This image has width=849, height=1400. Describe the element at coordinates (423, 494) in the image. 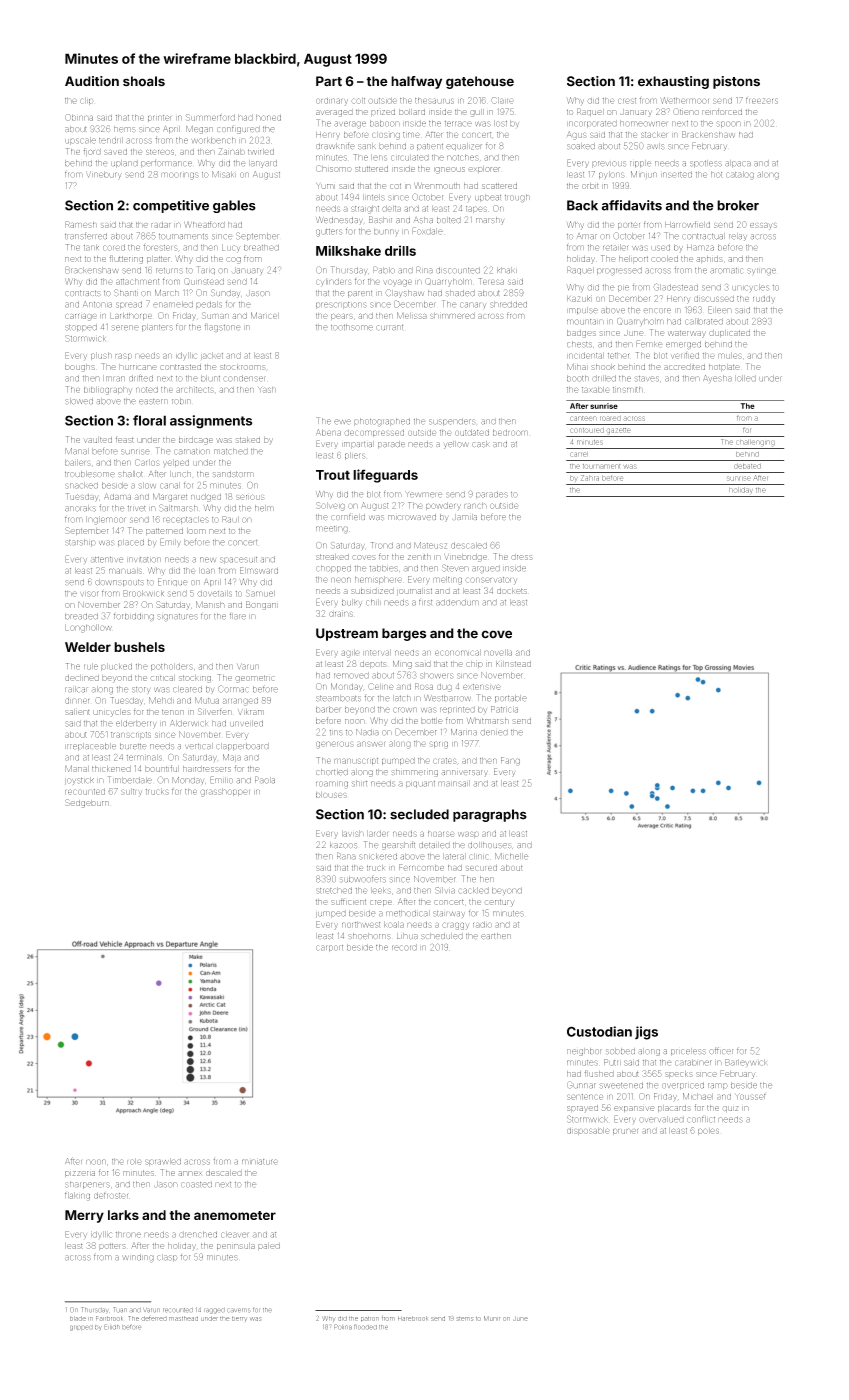

I see `Yewmere` at that location.
